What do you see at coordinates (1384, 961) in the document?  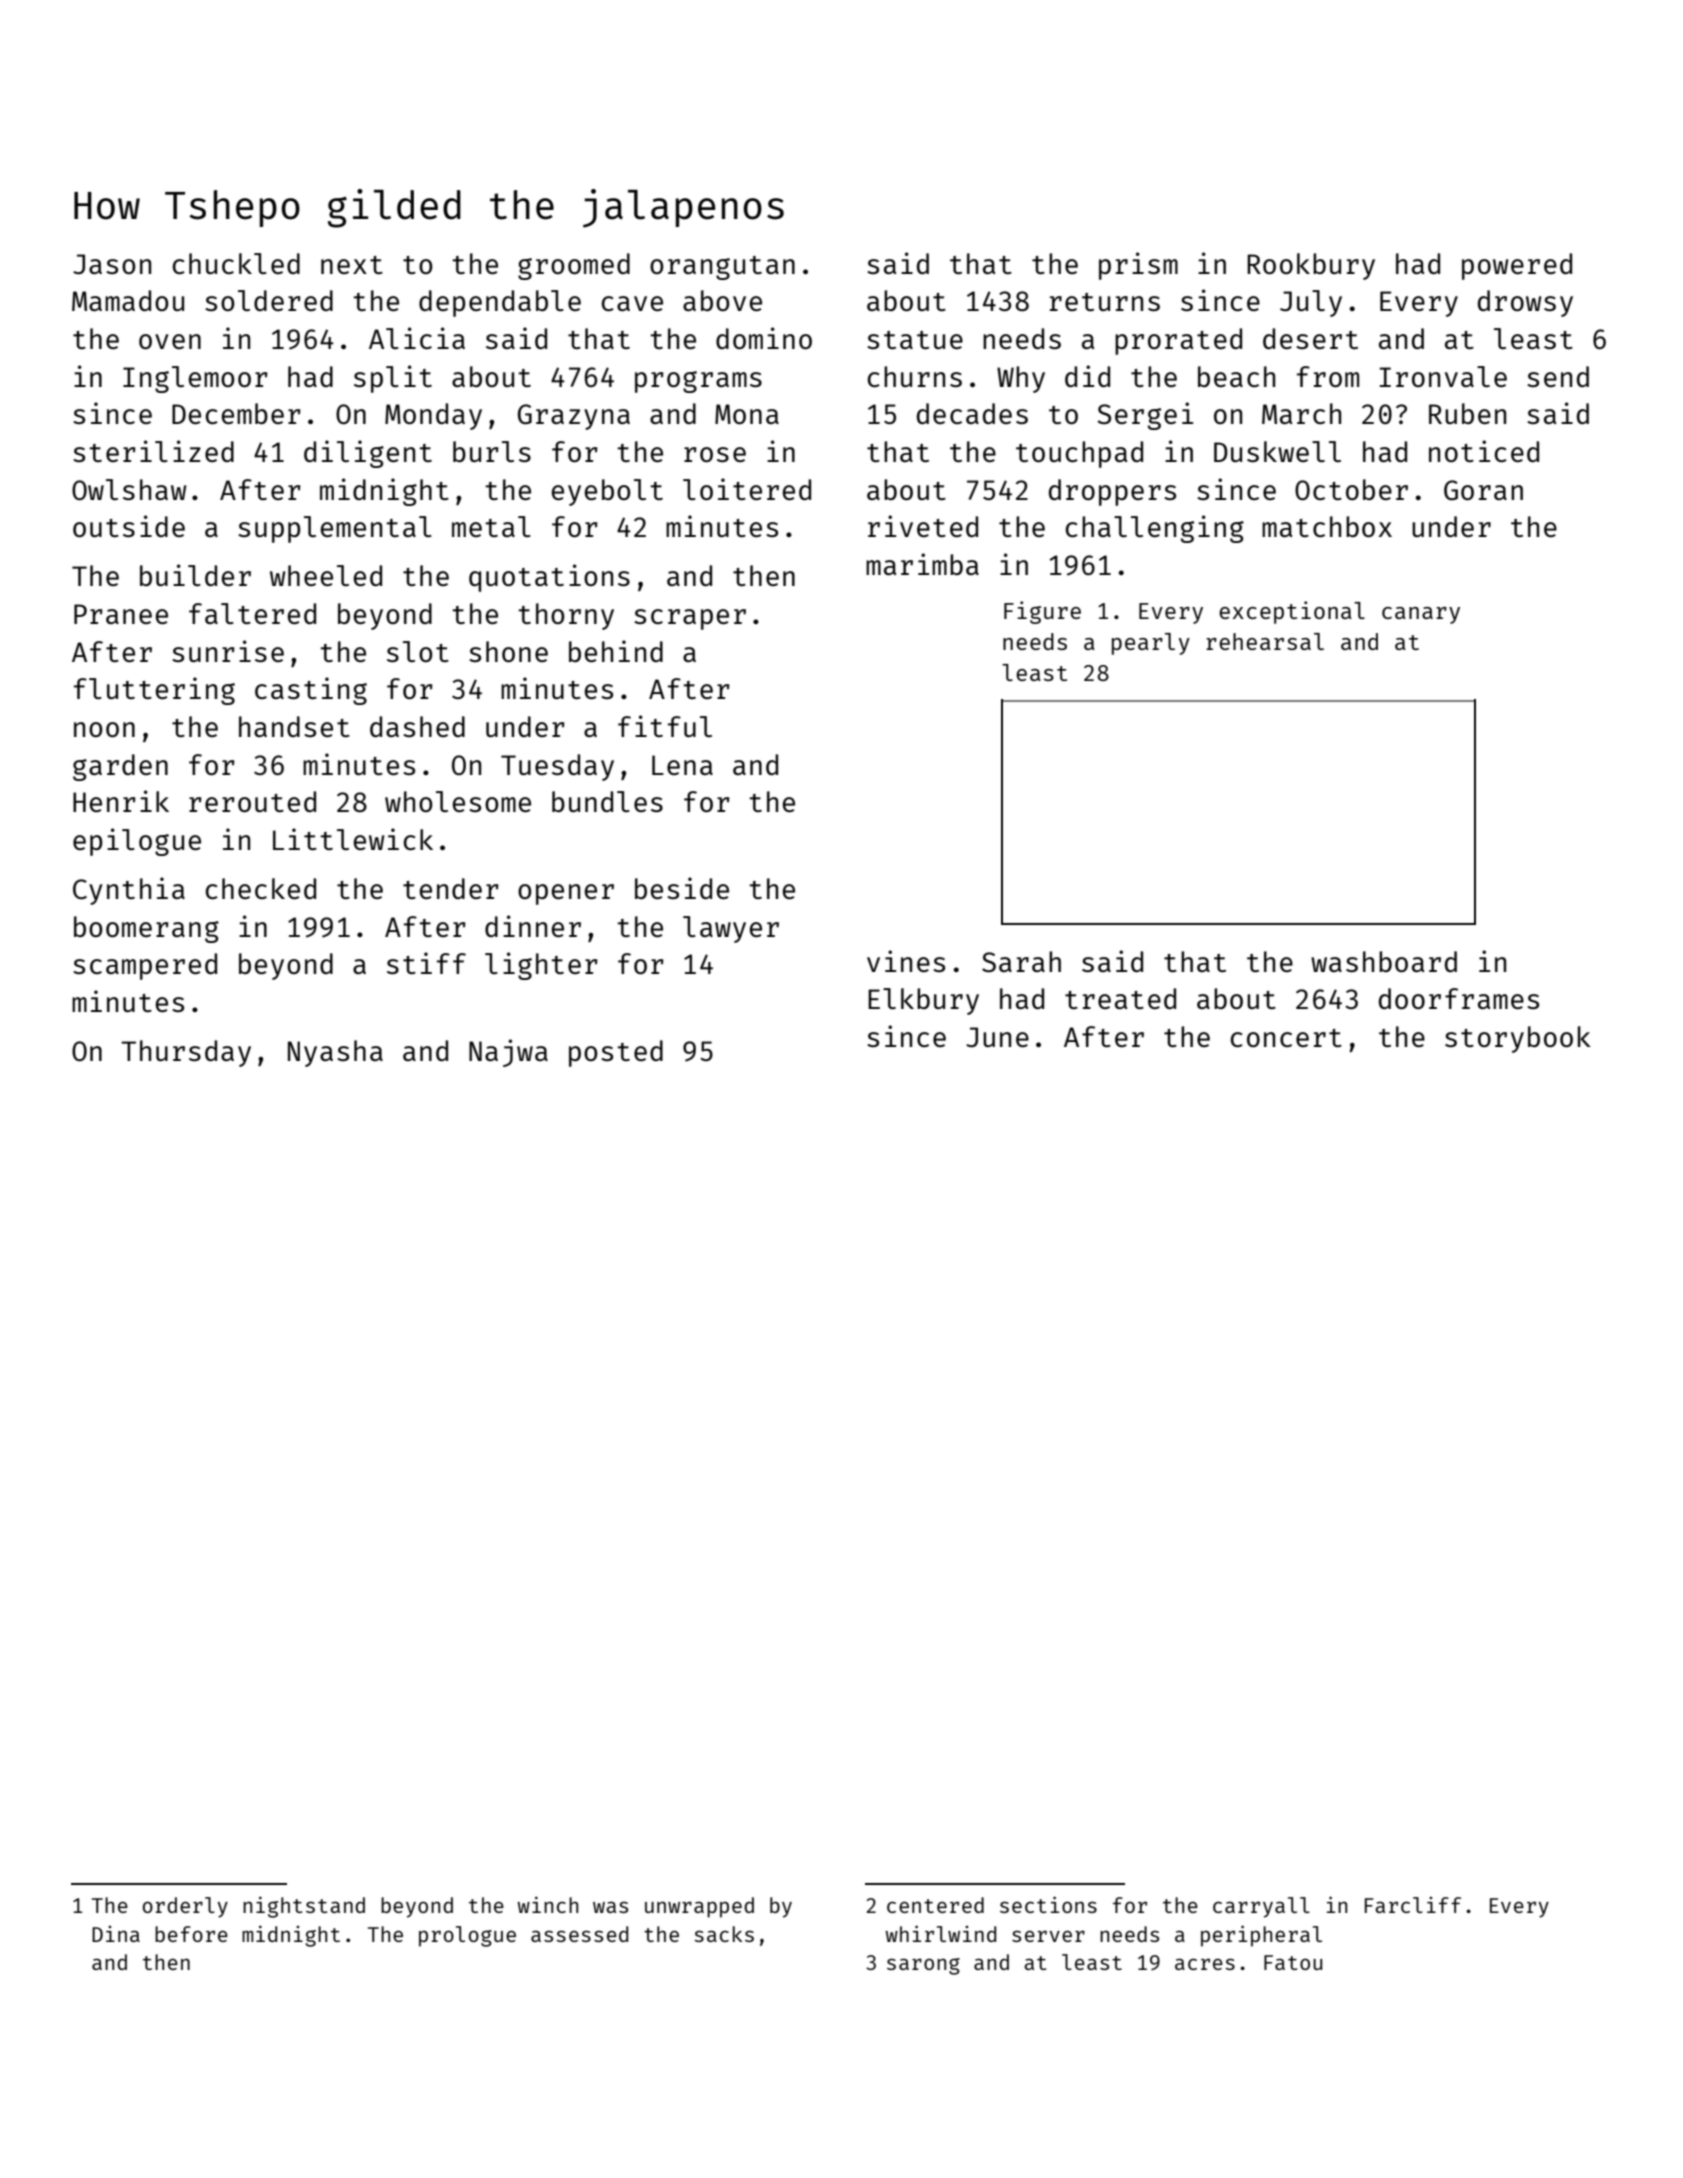 I see `washboard` at bounding box center [1384, 961].
